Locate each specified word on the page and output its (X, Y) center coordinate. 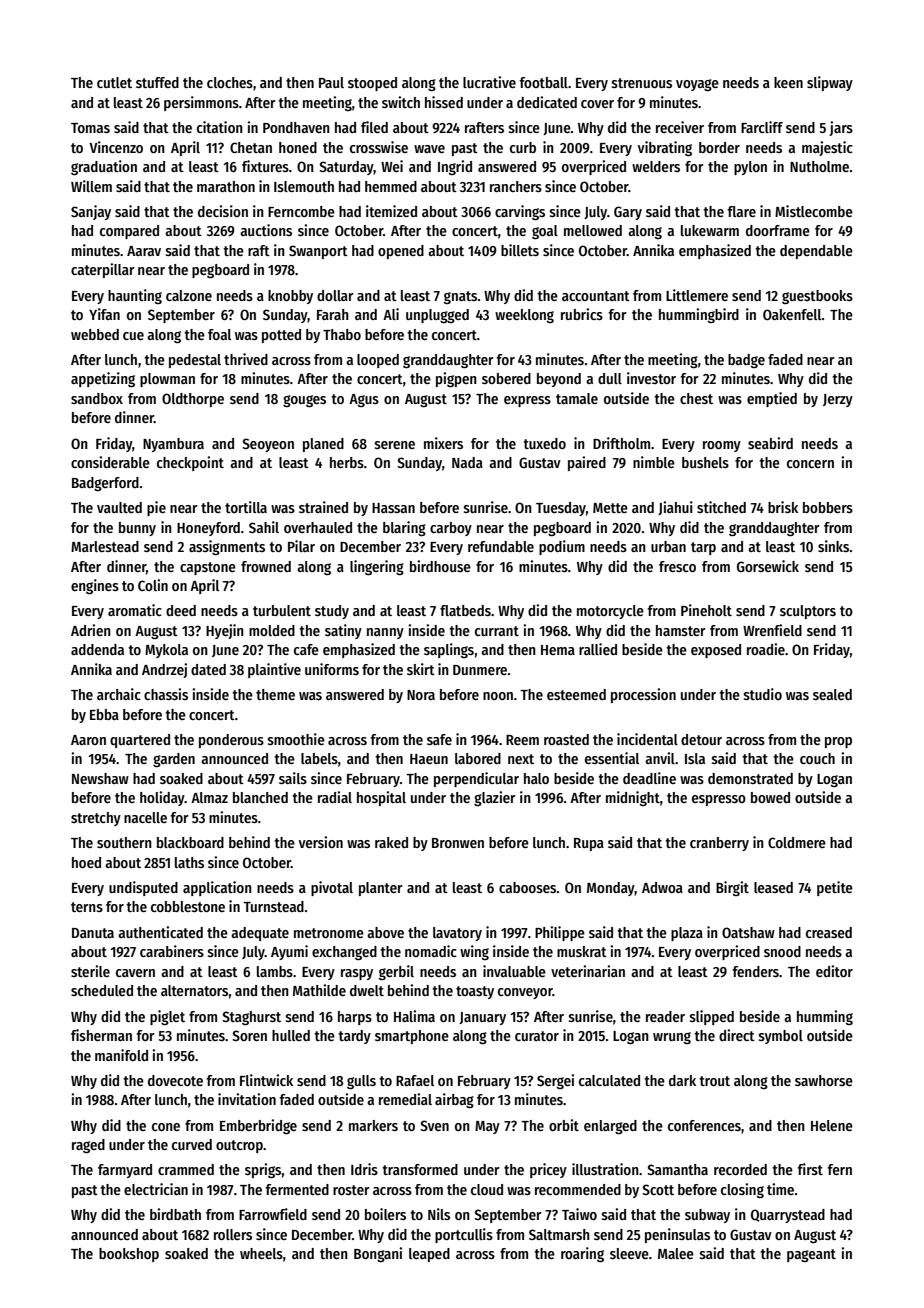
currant (497, 631)
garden (174, 760)
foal (219, 334)
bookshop (129, 1255)
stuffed (157, 82)
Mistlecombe (814, 211)
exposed (716, 651)
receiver (680, 127)
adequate (260, 934)
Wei (392, 166)
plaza (687, 934)
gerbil (396, 972)
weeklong (524, 316)
